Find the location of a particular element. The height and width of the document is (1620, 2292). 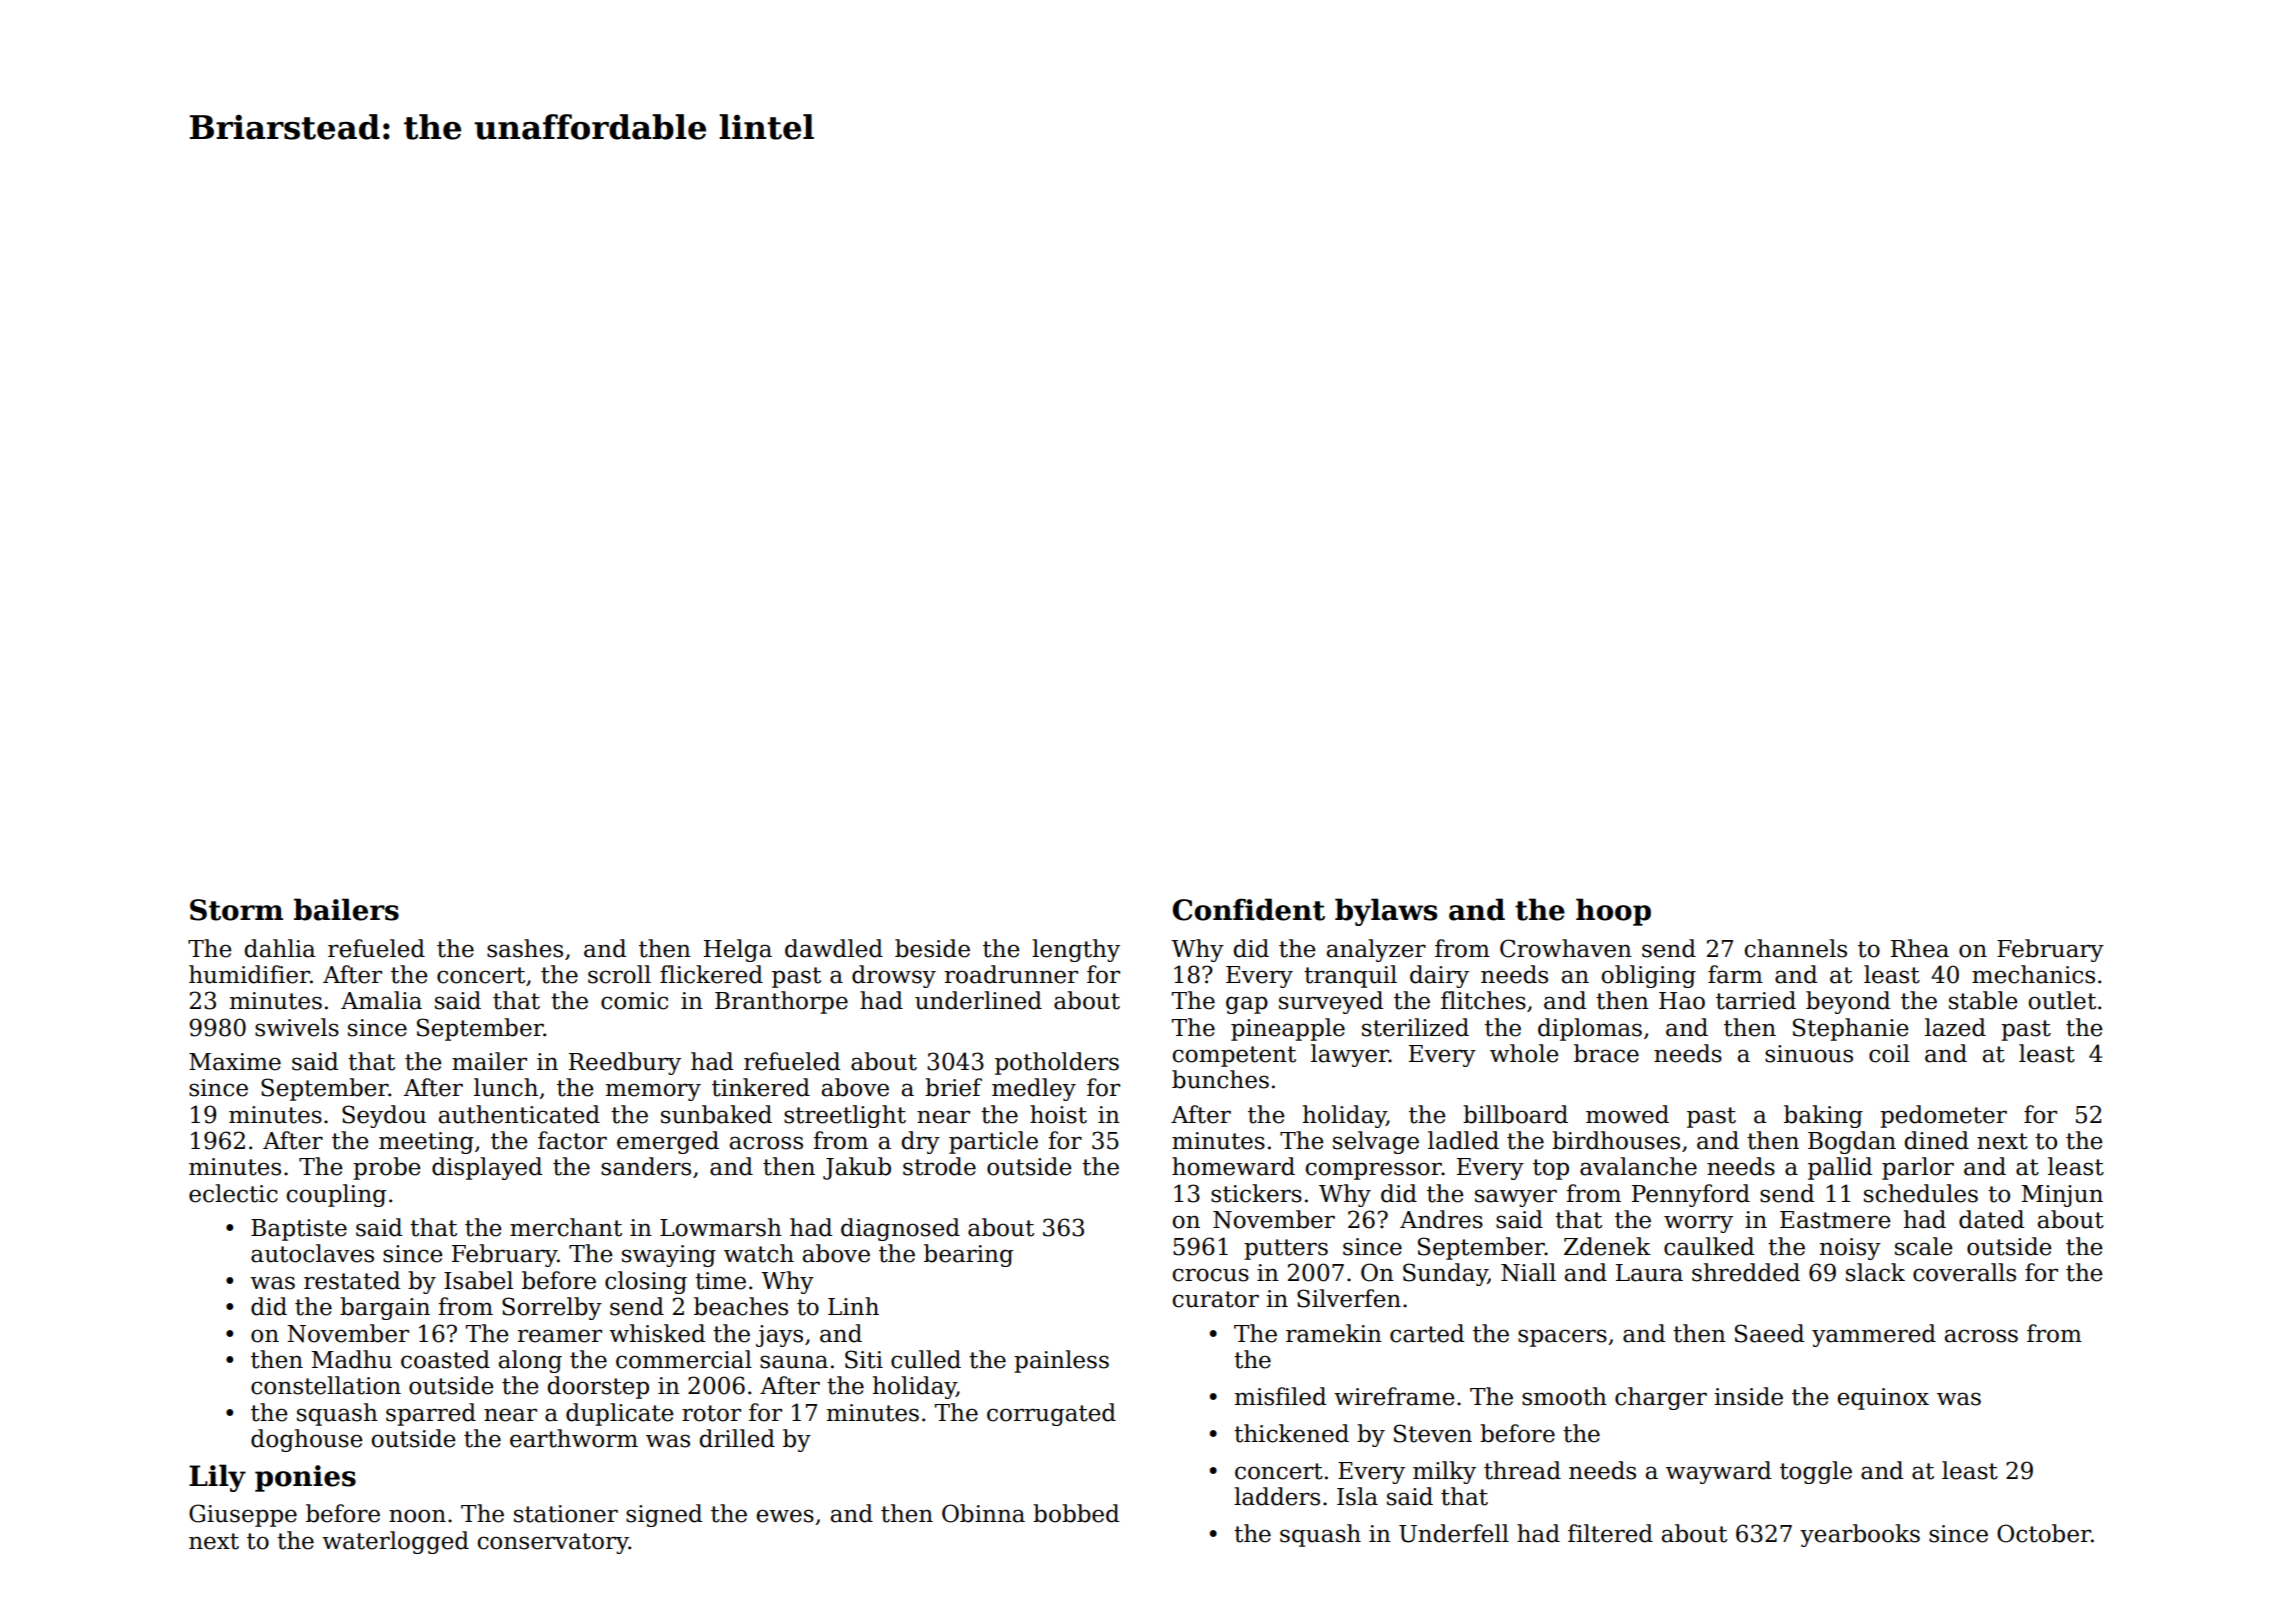

equinox is located at coordinates (1883, 1399).
